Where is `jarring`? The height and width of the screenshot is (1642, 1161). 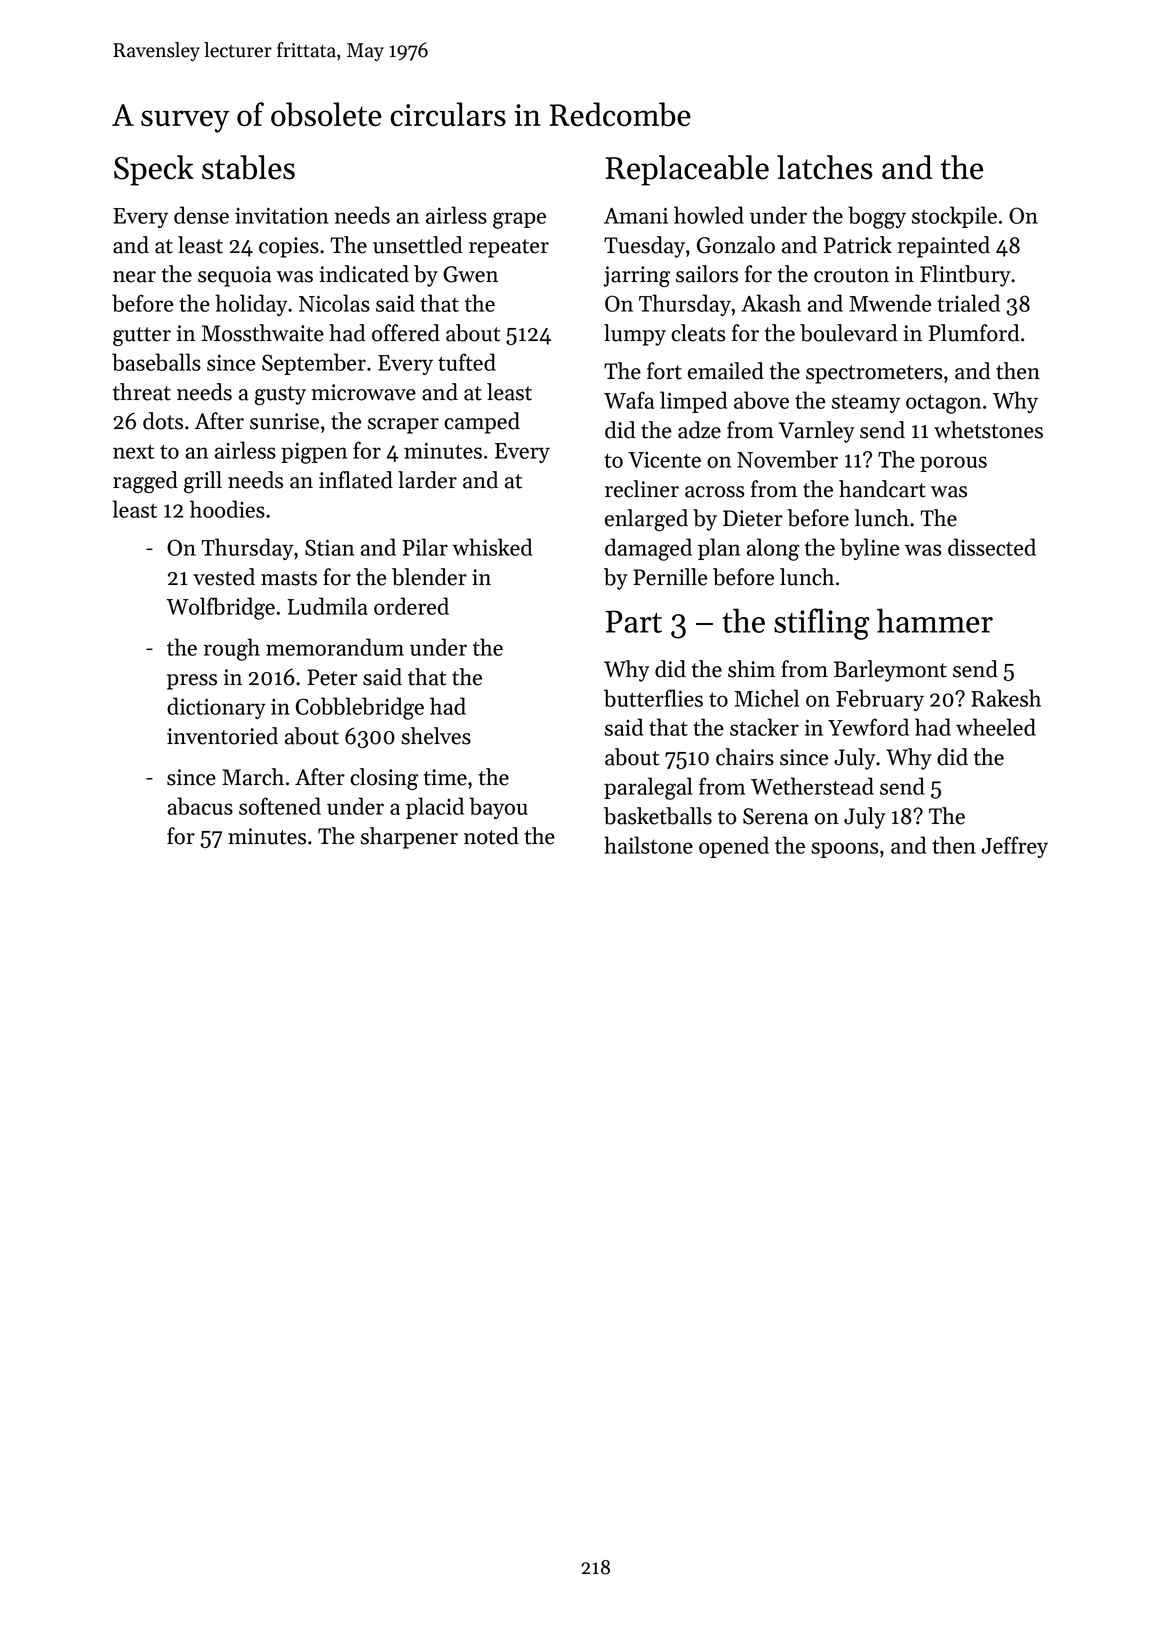
jarring is located at coordinates (636, 276).
